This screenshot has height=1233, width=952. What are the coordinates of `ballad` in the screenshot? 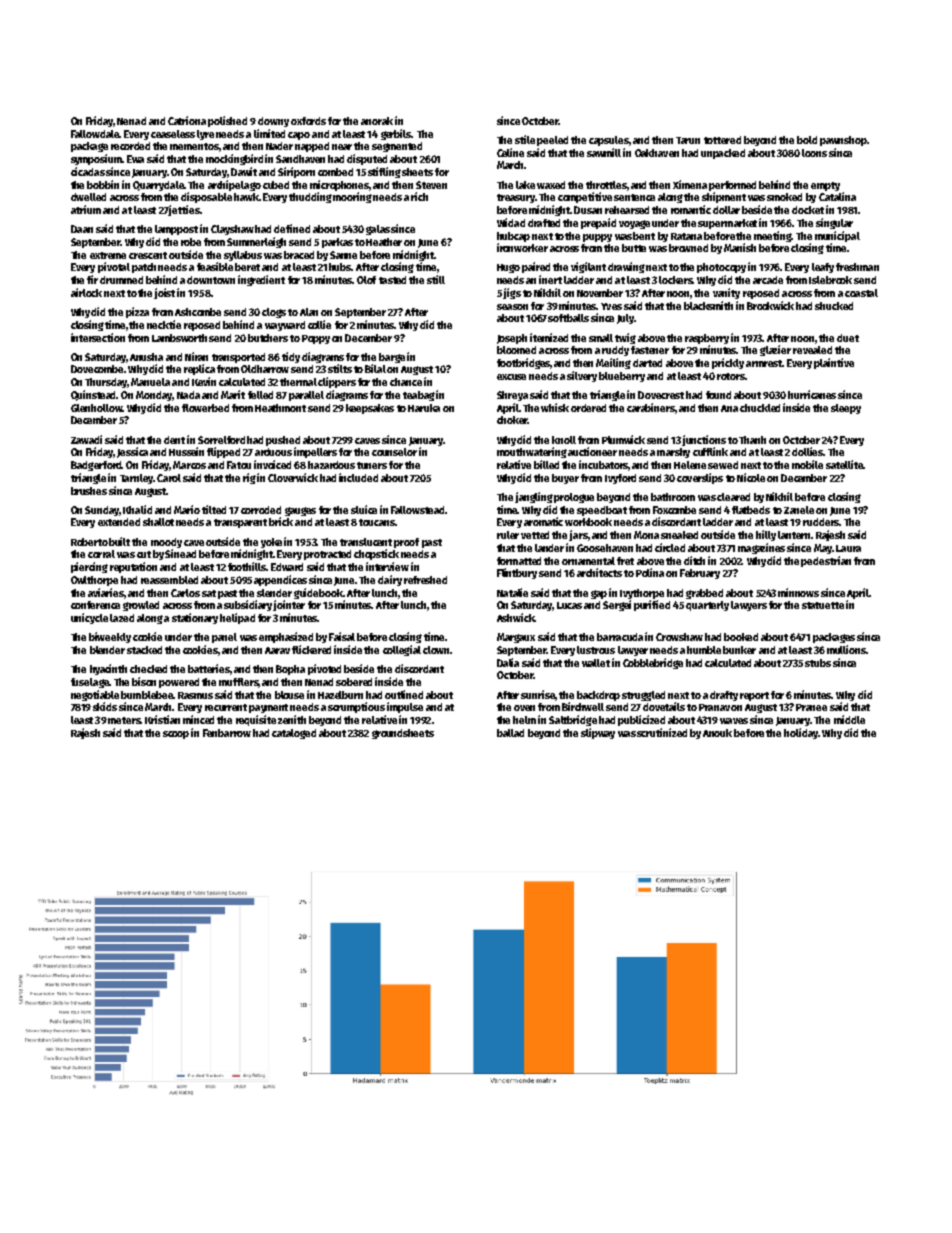 It's located at (510, 733).
